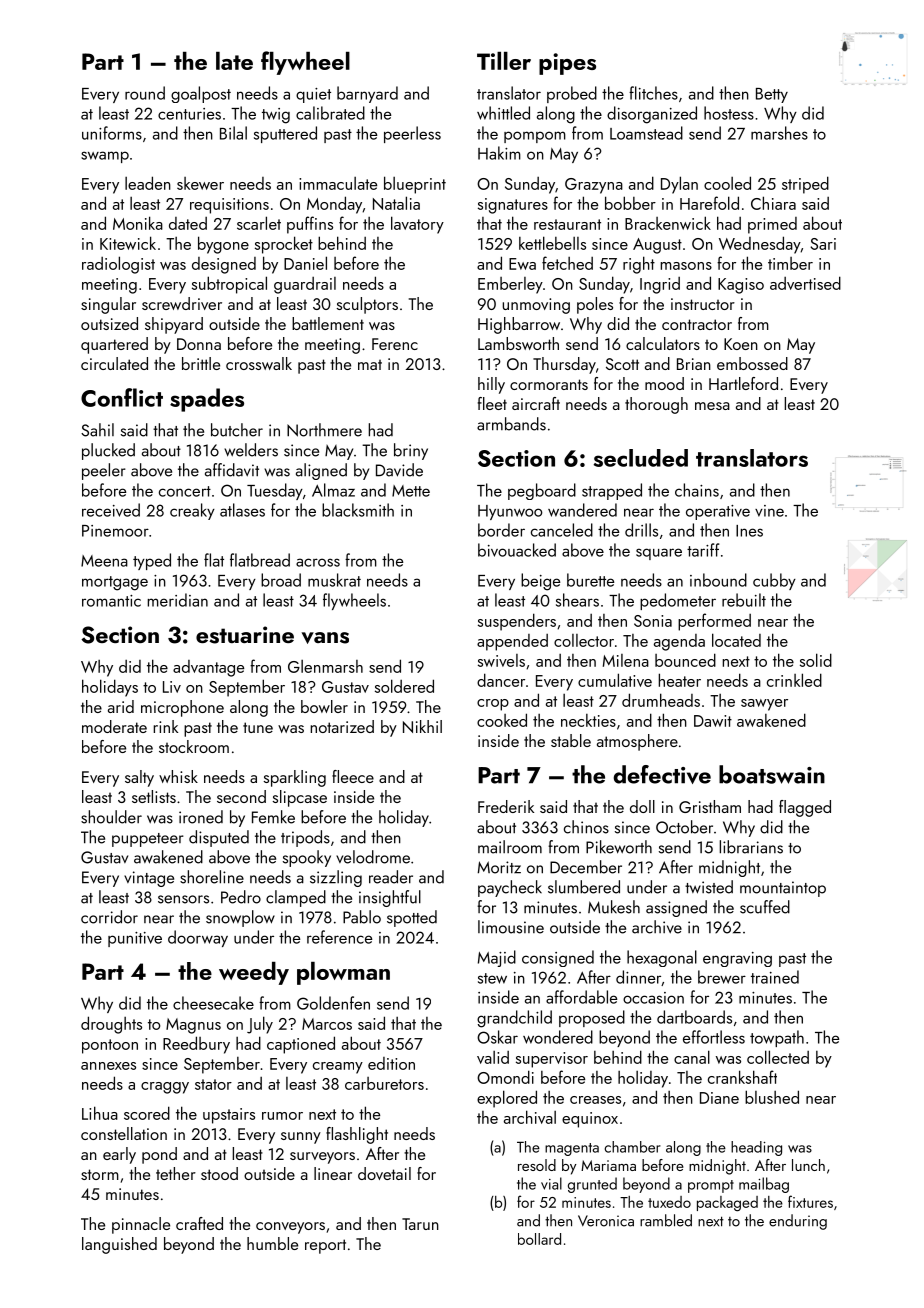 Image resolution: width=924 pixels, height=1308 pixels. What do you see at coordinates (108, 305) in the screenshot?
I see `singular` at bounding box center [108, 305].
